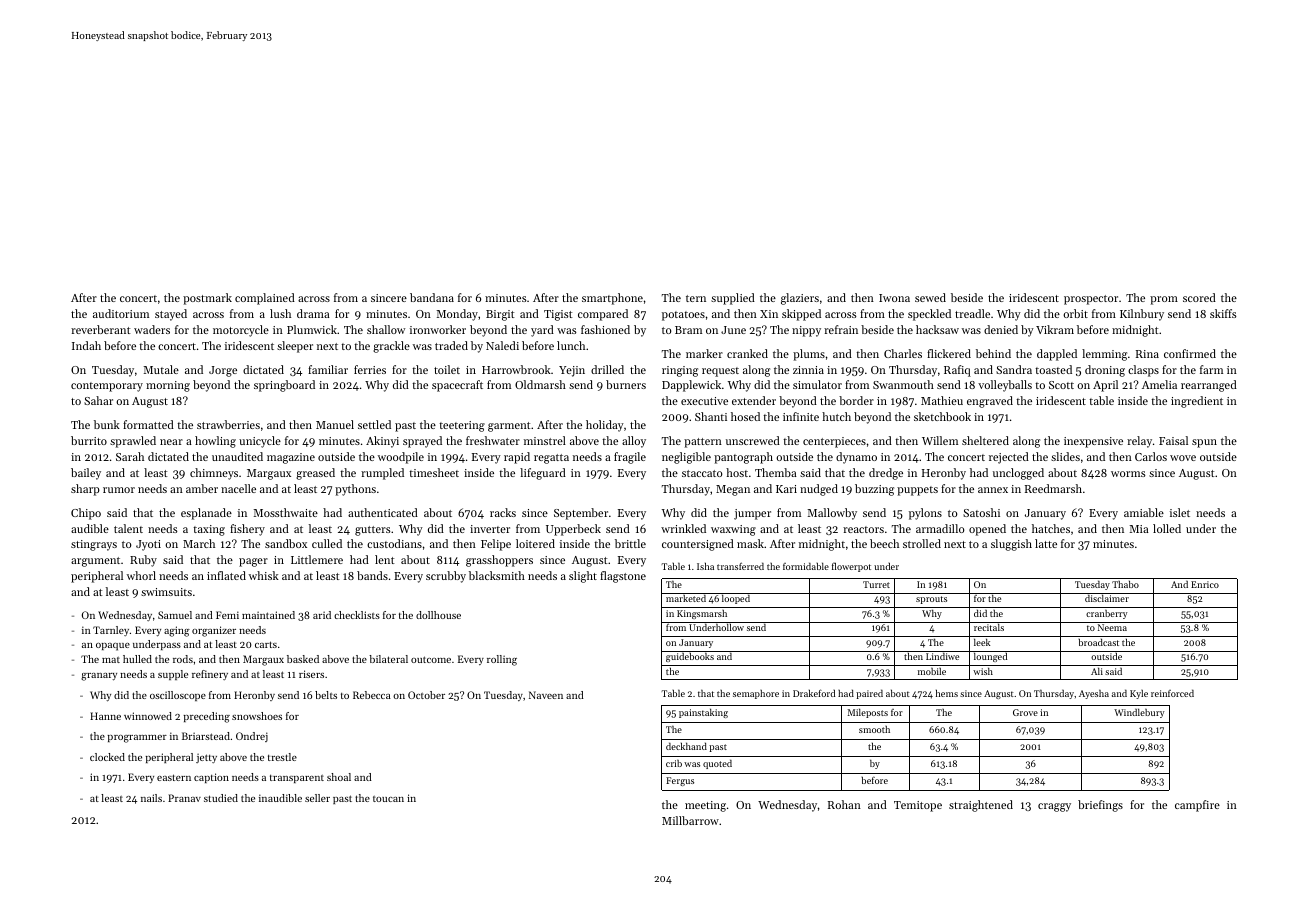  I want to click on whisk, so click(264, 575).
